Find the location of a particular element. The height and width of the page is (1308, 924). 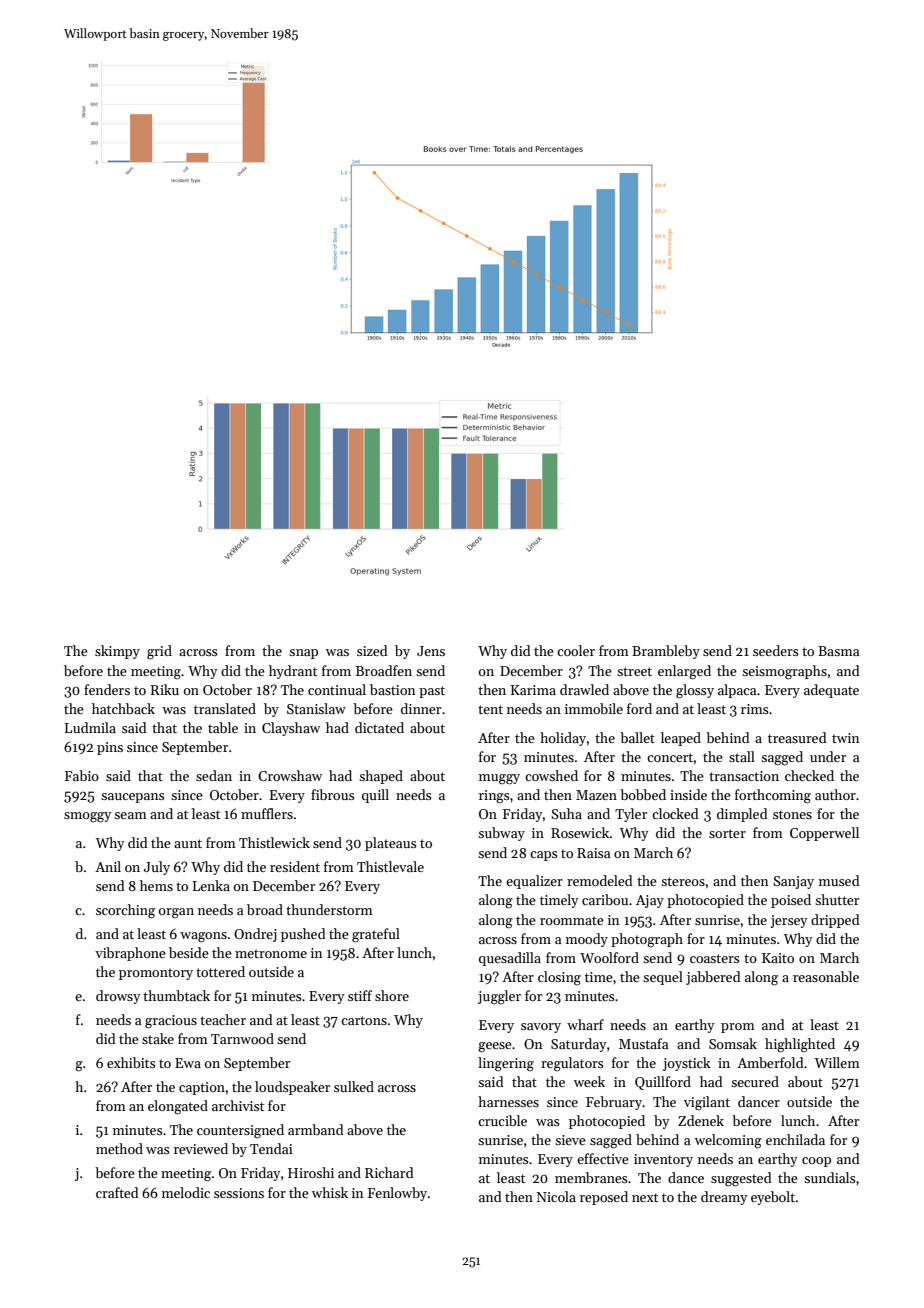

Thistlevale is located at coordinates (390, 866).
